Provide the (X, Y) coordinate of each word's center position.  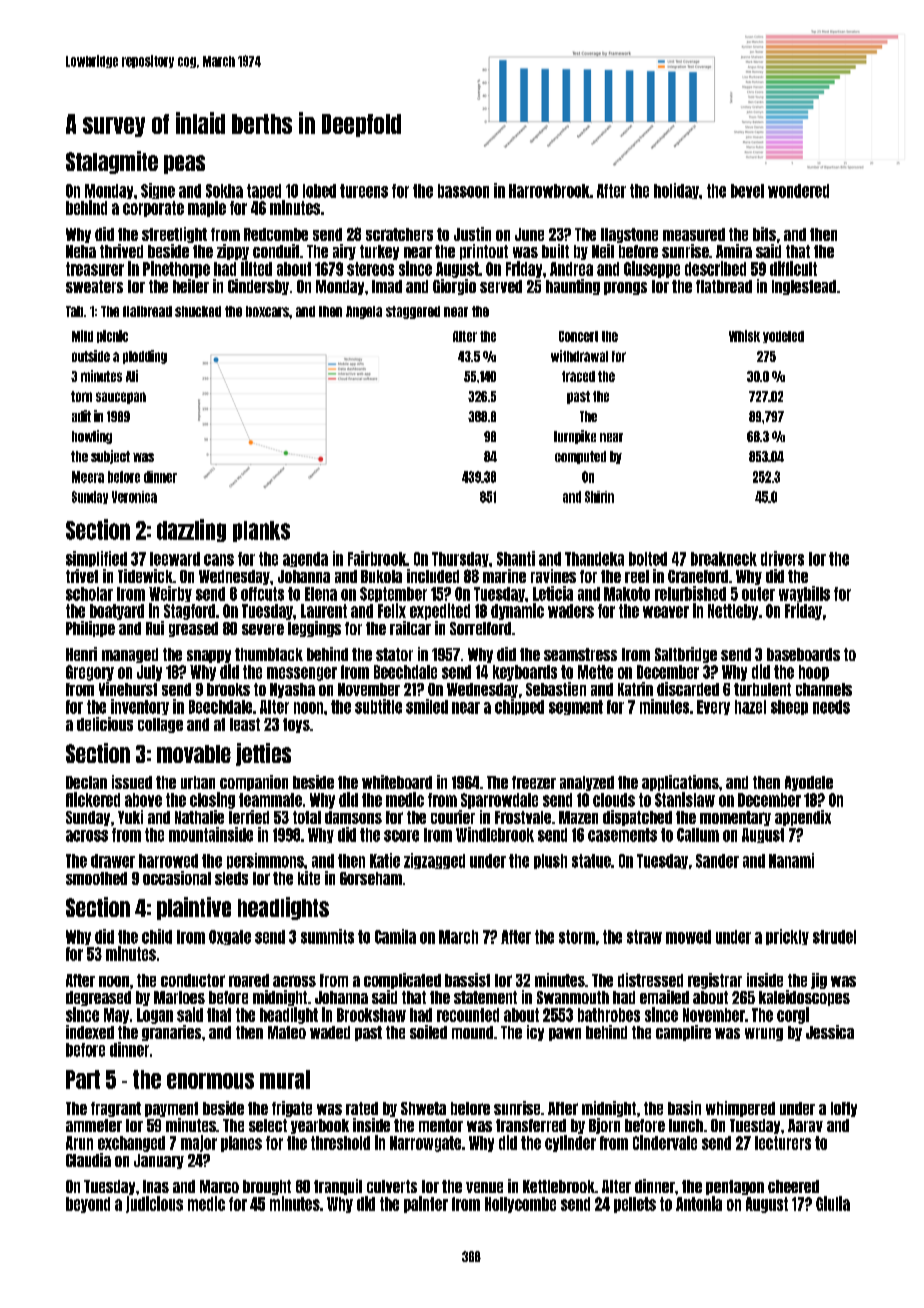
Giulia (833, 1203)
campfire (683, 1033)
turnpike (575, 437)
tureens (364, 191)
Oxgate (230, 937)
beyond (88, 1205)
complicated (402, 981)
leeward (175, 559)
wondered (798, 191)
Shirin (599, 497)
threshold (340, 1143)
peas (184, 164)
